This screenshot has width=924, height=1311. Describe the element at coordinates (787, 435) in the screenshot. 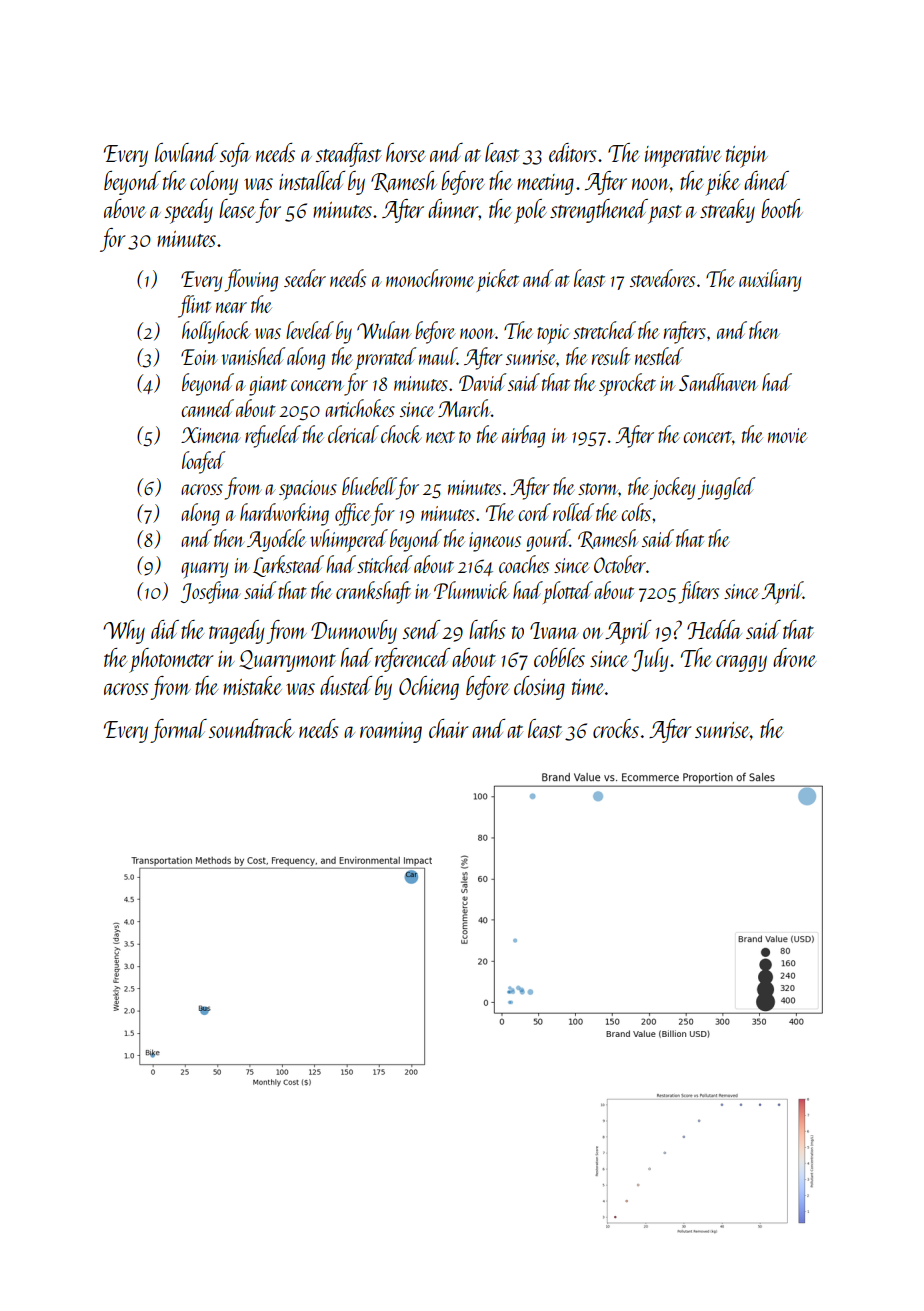

I see `movie` at that location.
